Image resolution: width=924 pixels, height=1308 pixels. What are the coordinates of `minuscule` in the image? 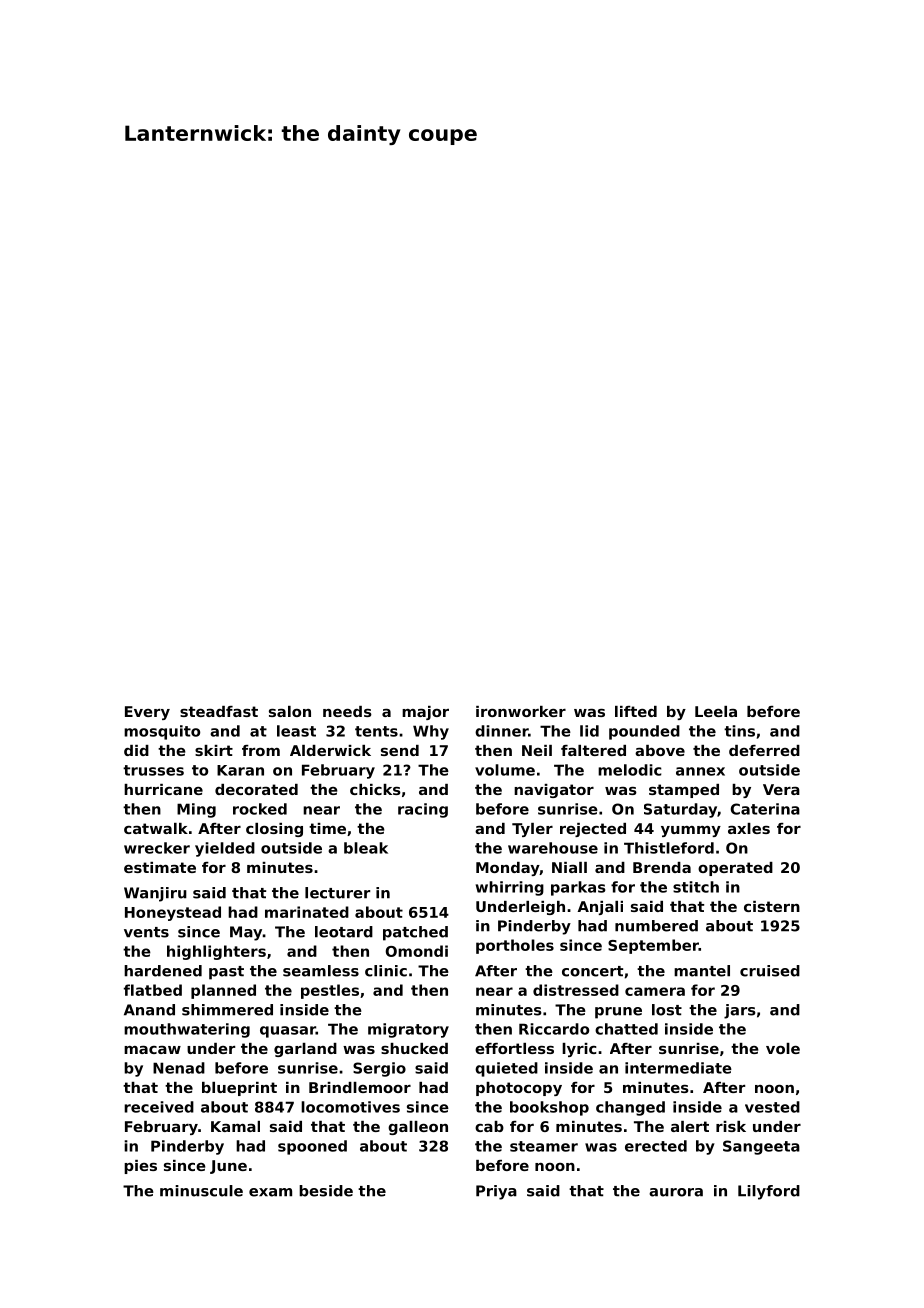 It's located at (201, 1191).
